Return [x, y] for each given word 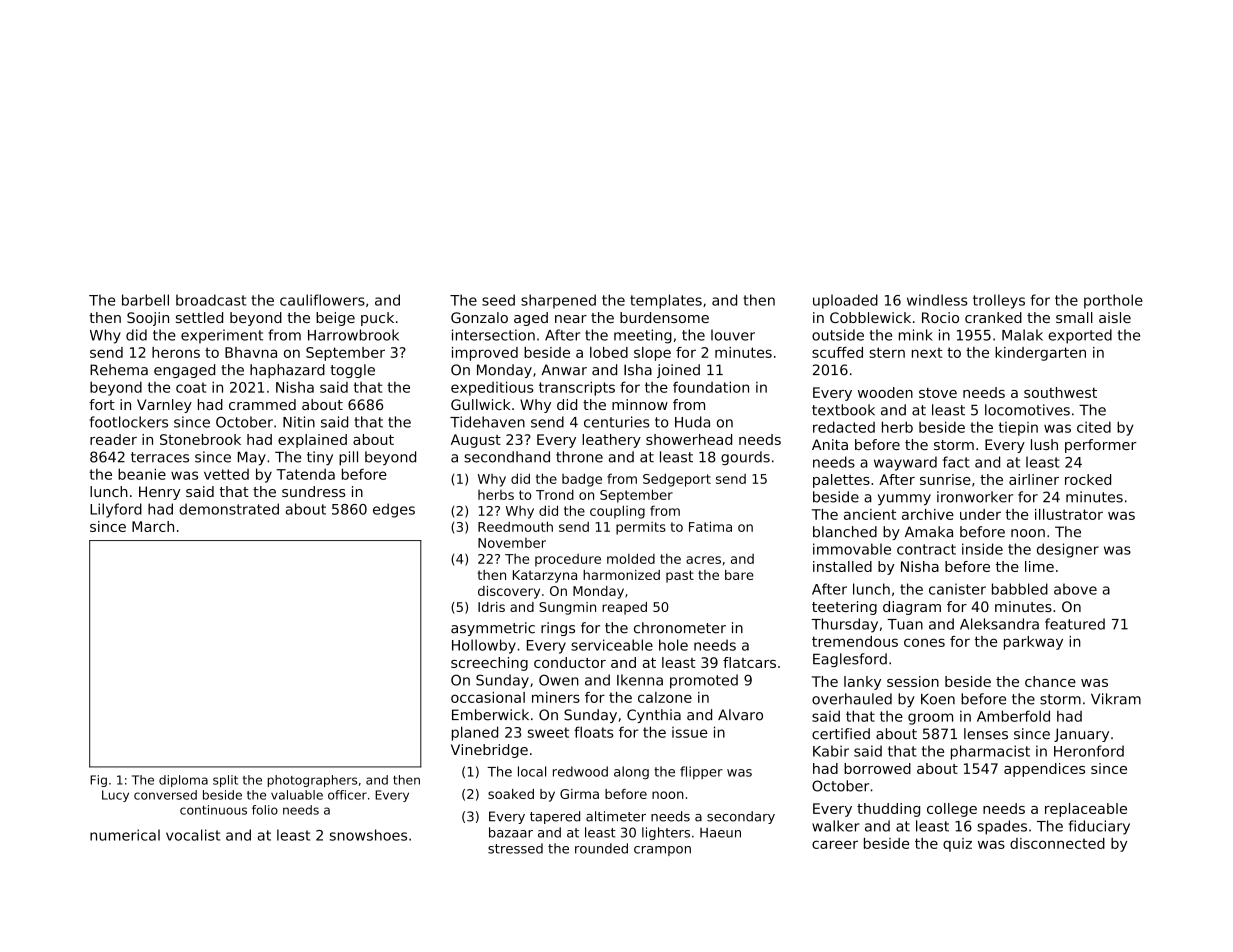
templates [666, 301]
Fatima [710, 526]
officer [347, 795]
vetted [226, 474]
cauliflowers [322, 300]
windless [937, 300]
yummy [904, 499]
